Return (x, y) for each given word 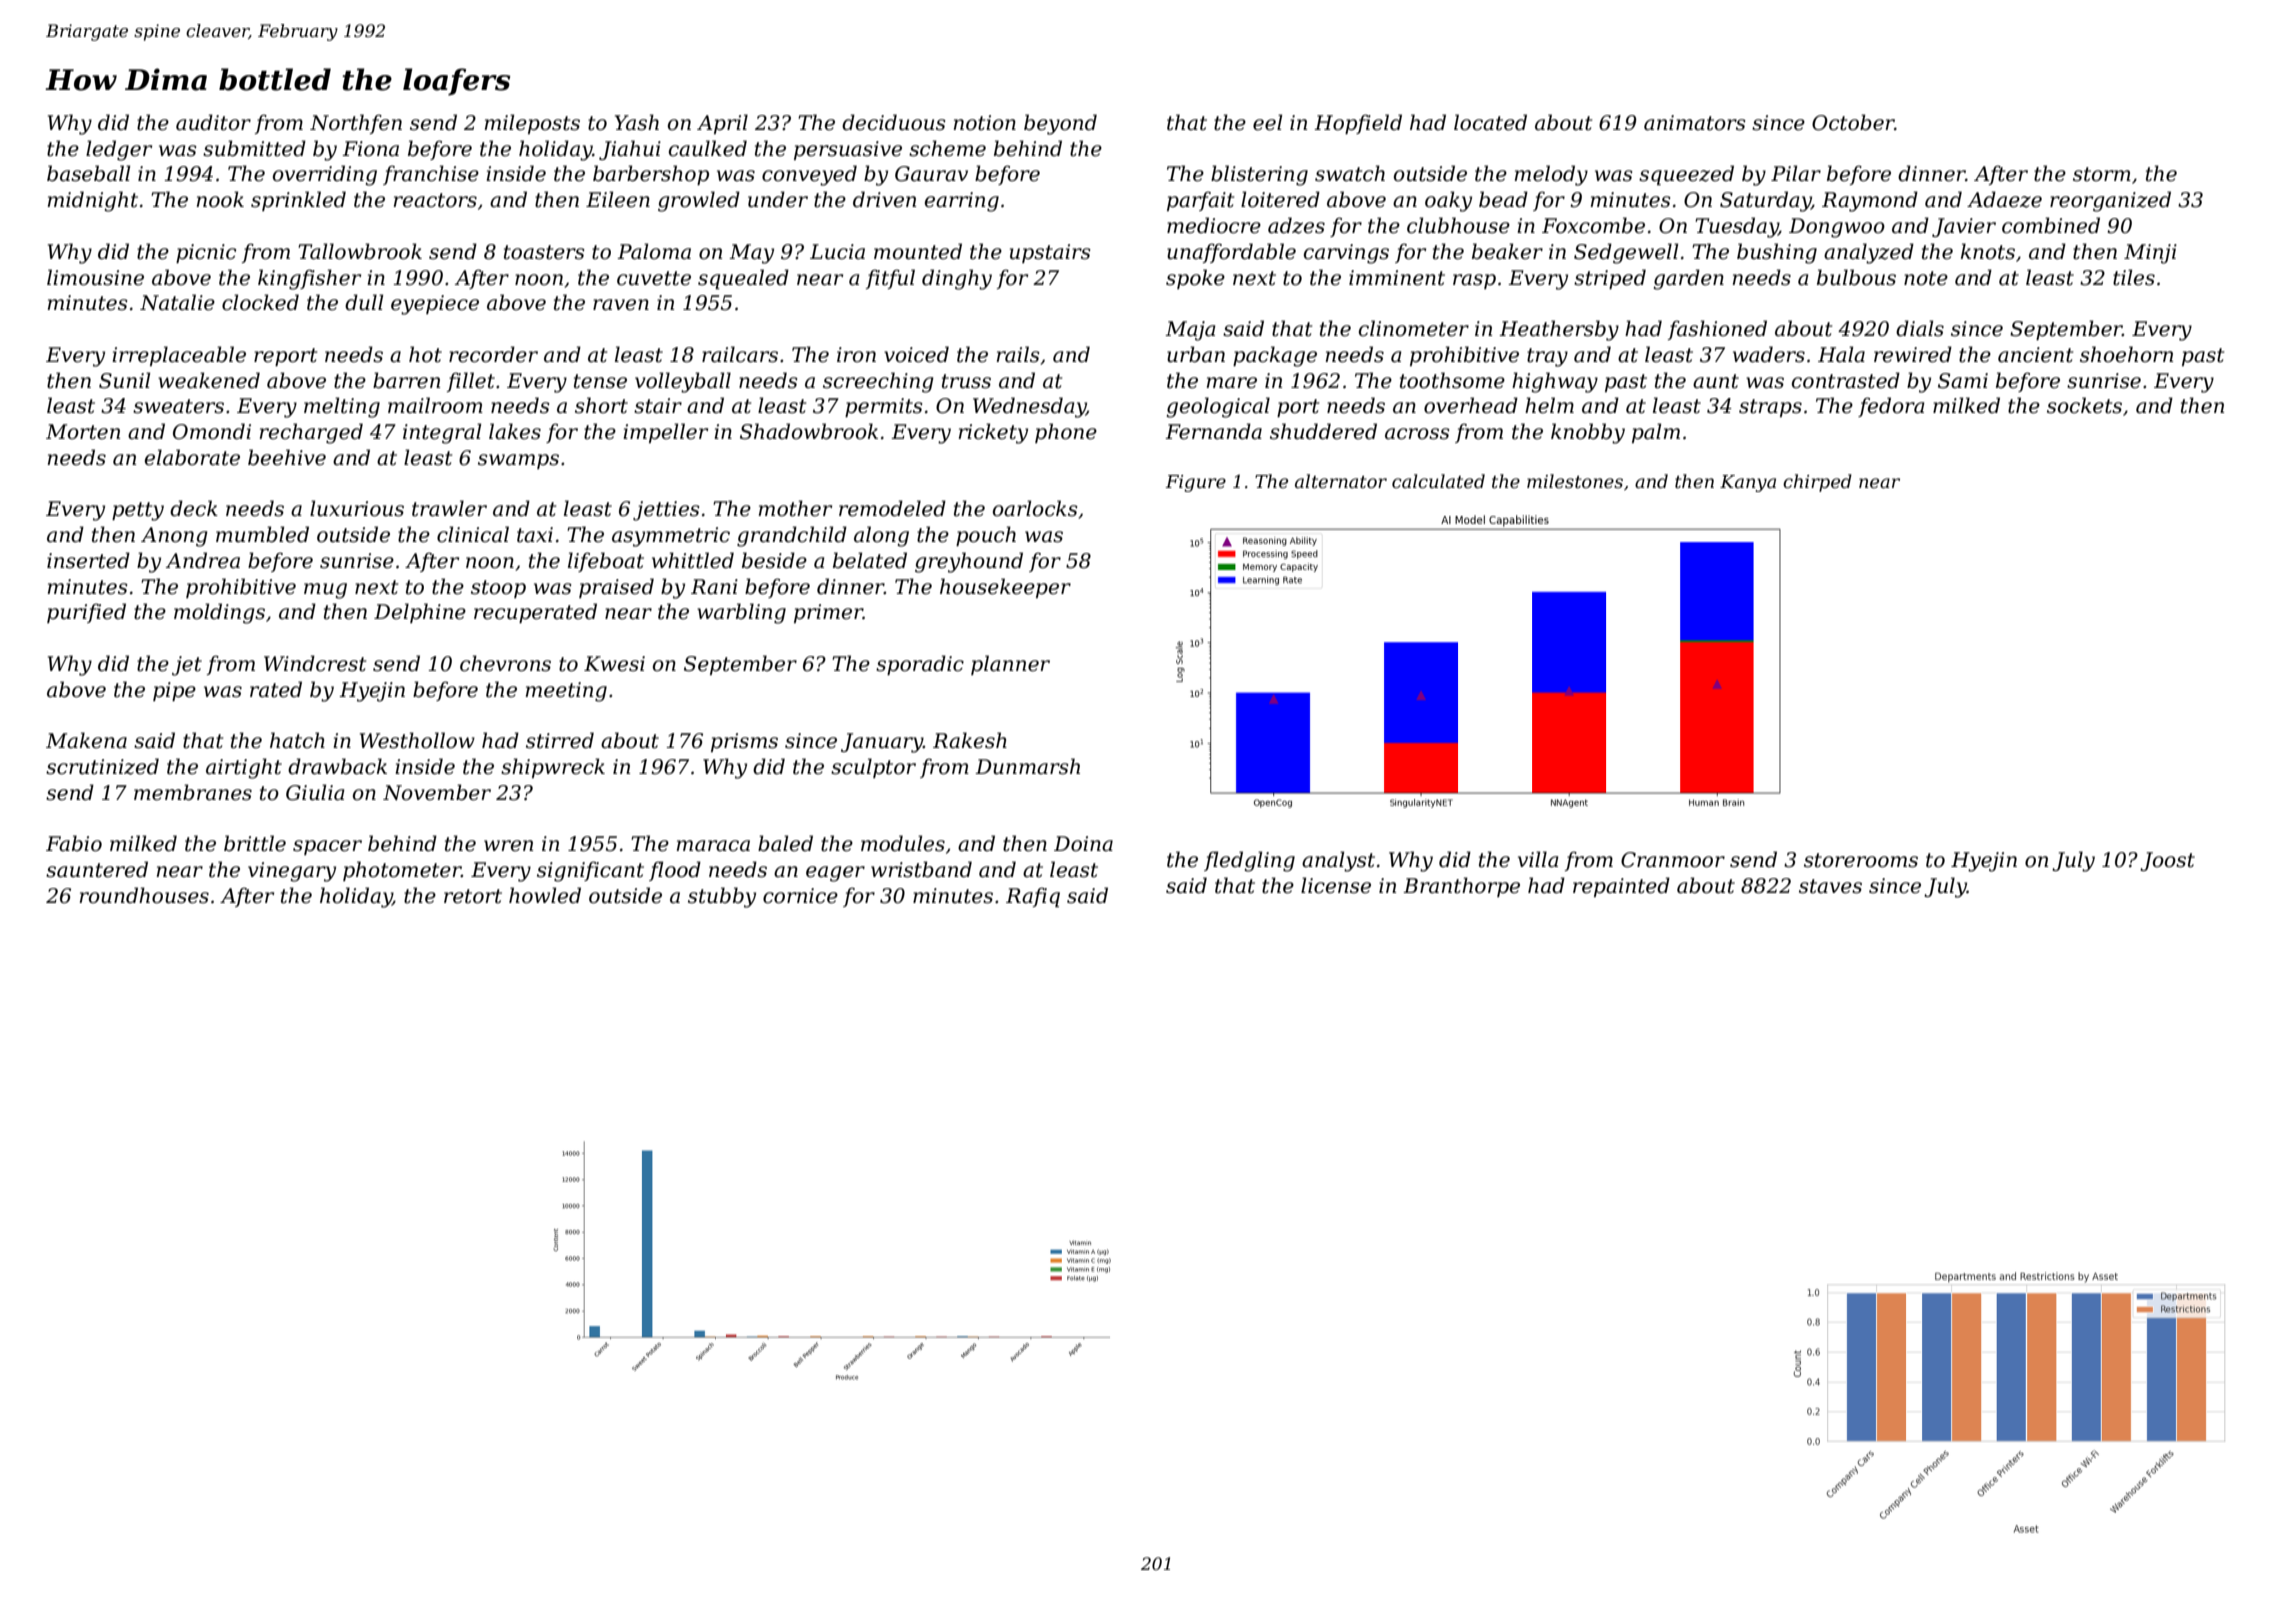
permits (884, 407)
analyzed (1869, 253)
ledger (119, 150)
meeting (566, 692)
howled (545, 895)
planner (1010, 665)
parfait (1200, 201)
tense (600, 381)
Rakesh (970, 740)
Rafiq (1033, 897)
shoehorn (2126, 354)
